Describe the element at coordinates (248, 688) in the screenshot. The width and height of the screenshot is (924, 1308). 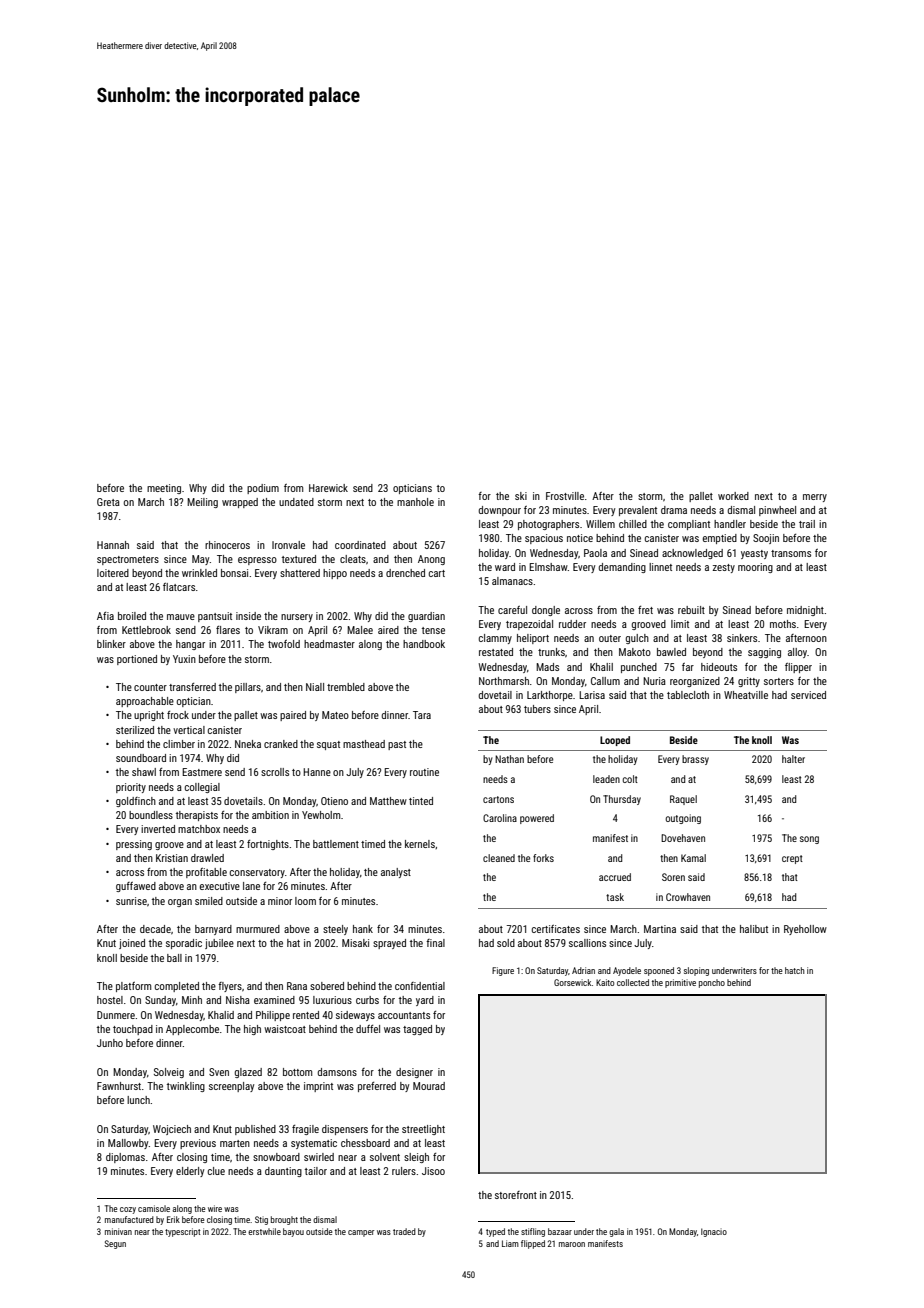
I see `pillars` at that location.
